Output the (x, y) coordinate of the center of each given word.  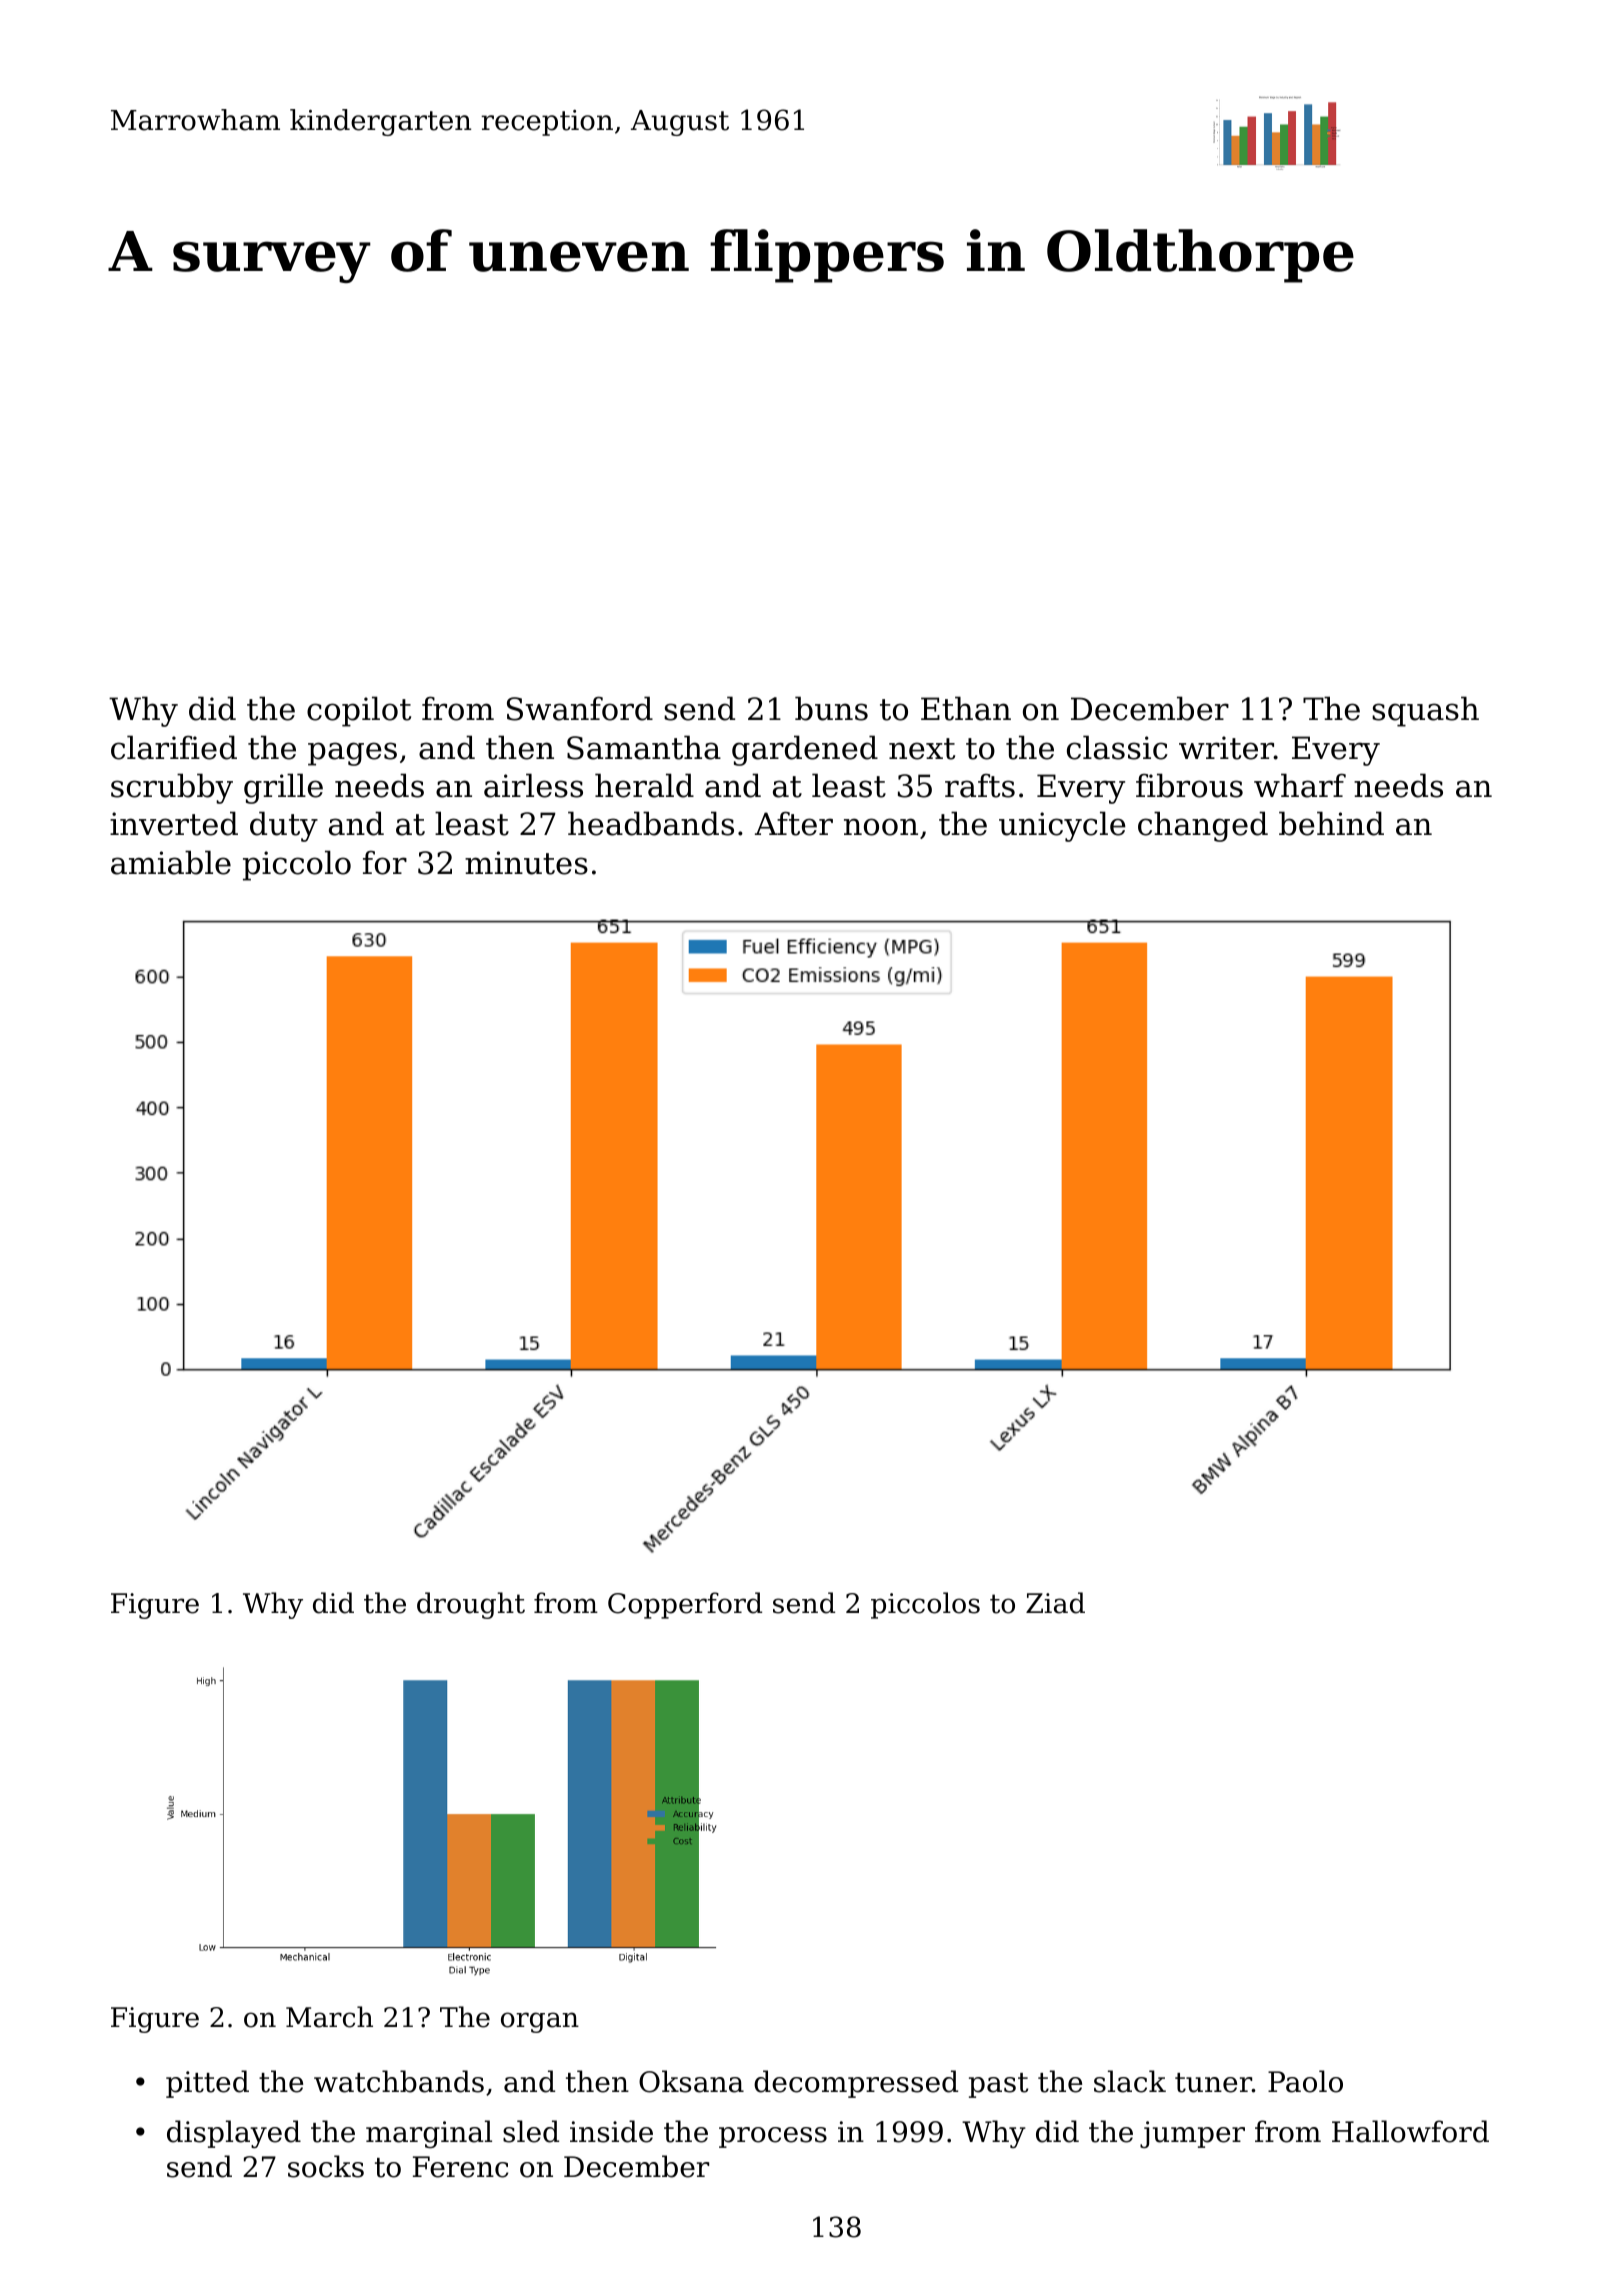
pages (352, 754)
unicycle (1062, 826)
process (773, 2137)
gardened (805, 750)
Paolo (1305, 2081)
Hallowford (1410, 2131)
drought (471, 1605)
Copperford (685, 1605)
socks (326, 2166)
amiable (171, 862)
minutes (526, 863)
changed (1203, 826)
